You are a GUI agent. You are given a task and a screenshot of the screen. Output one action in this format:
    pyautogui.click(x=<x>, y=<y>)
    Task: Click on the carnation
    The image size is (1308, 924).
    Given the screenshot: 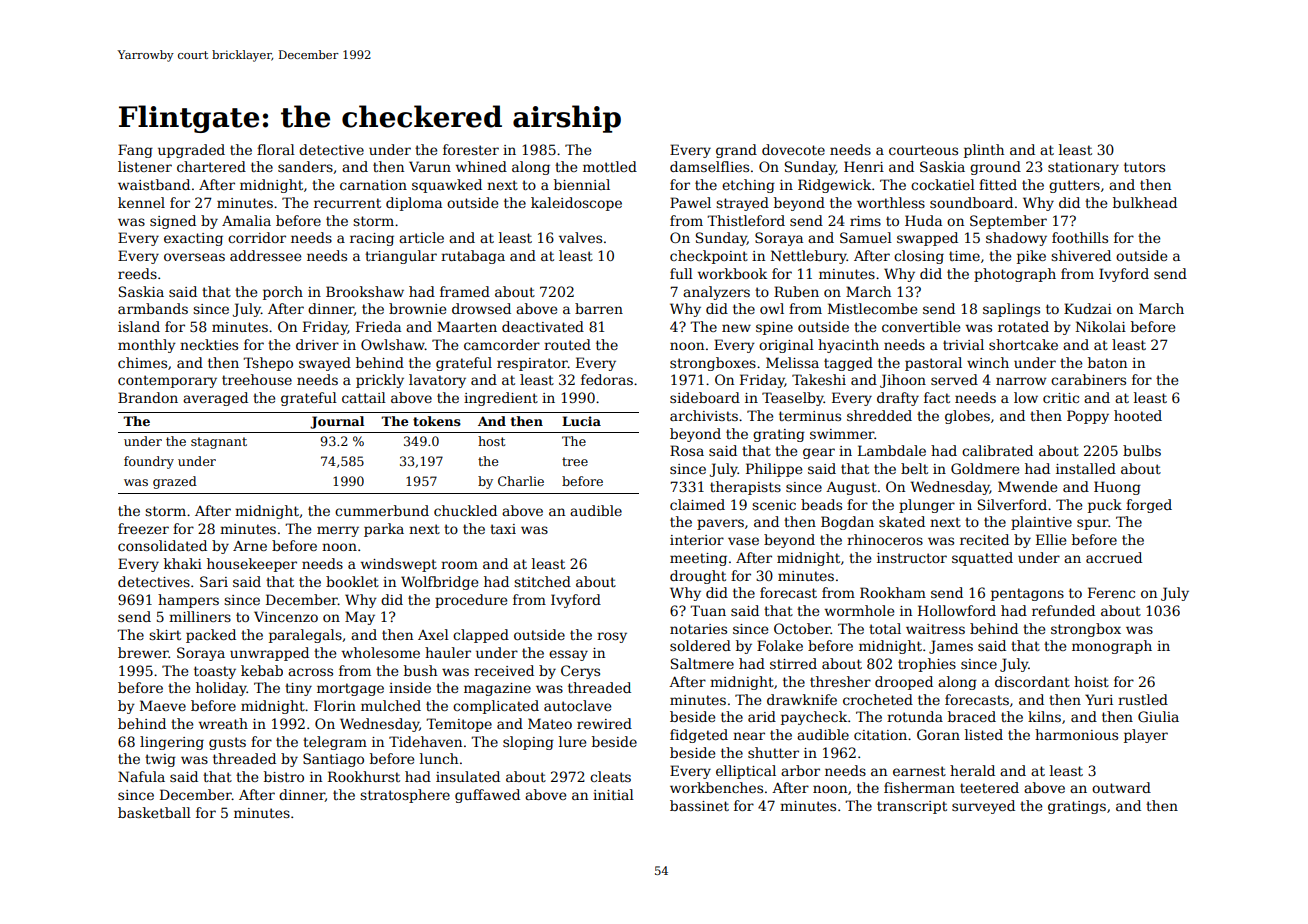 What is the action you would take?
    pyautogui.click(x=373, y=185)
